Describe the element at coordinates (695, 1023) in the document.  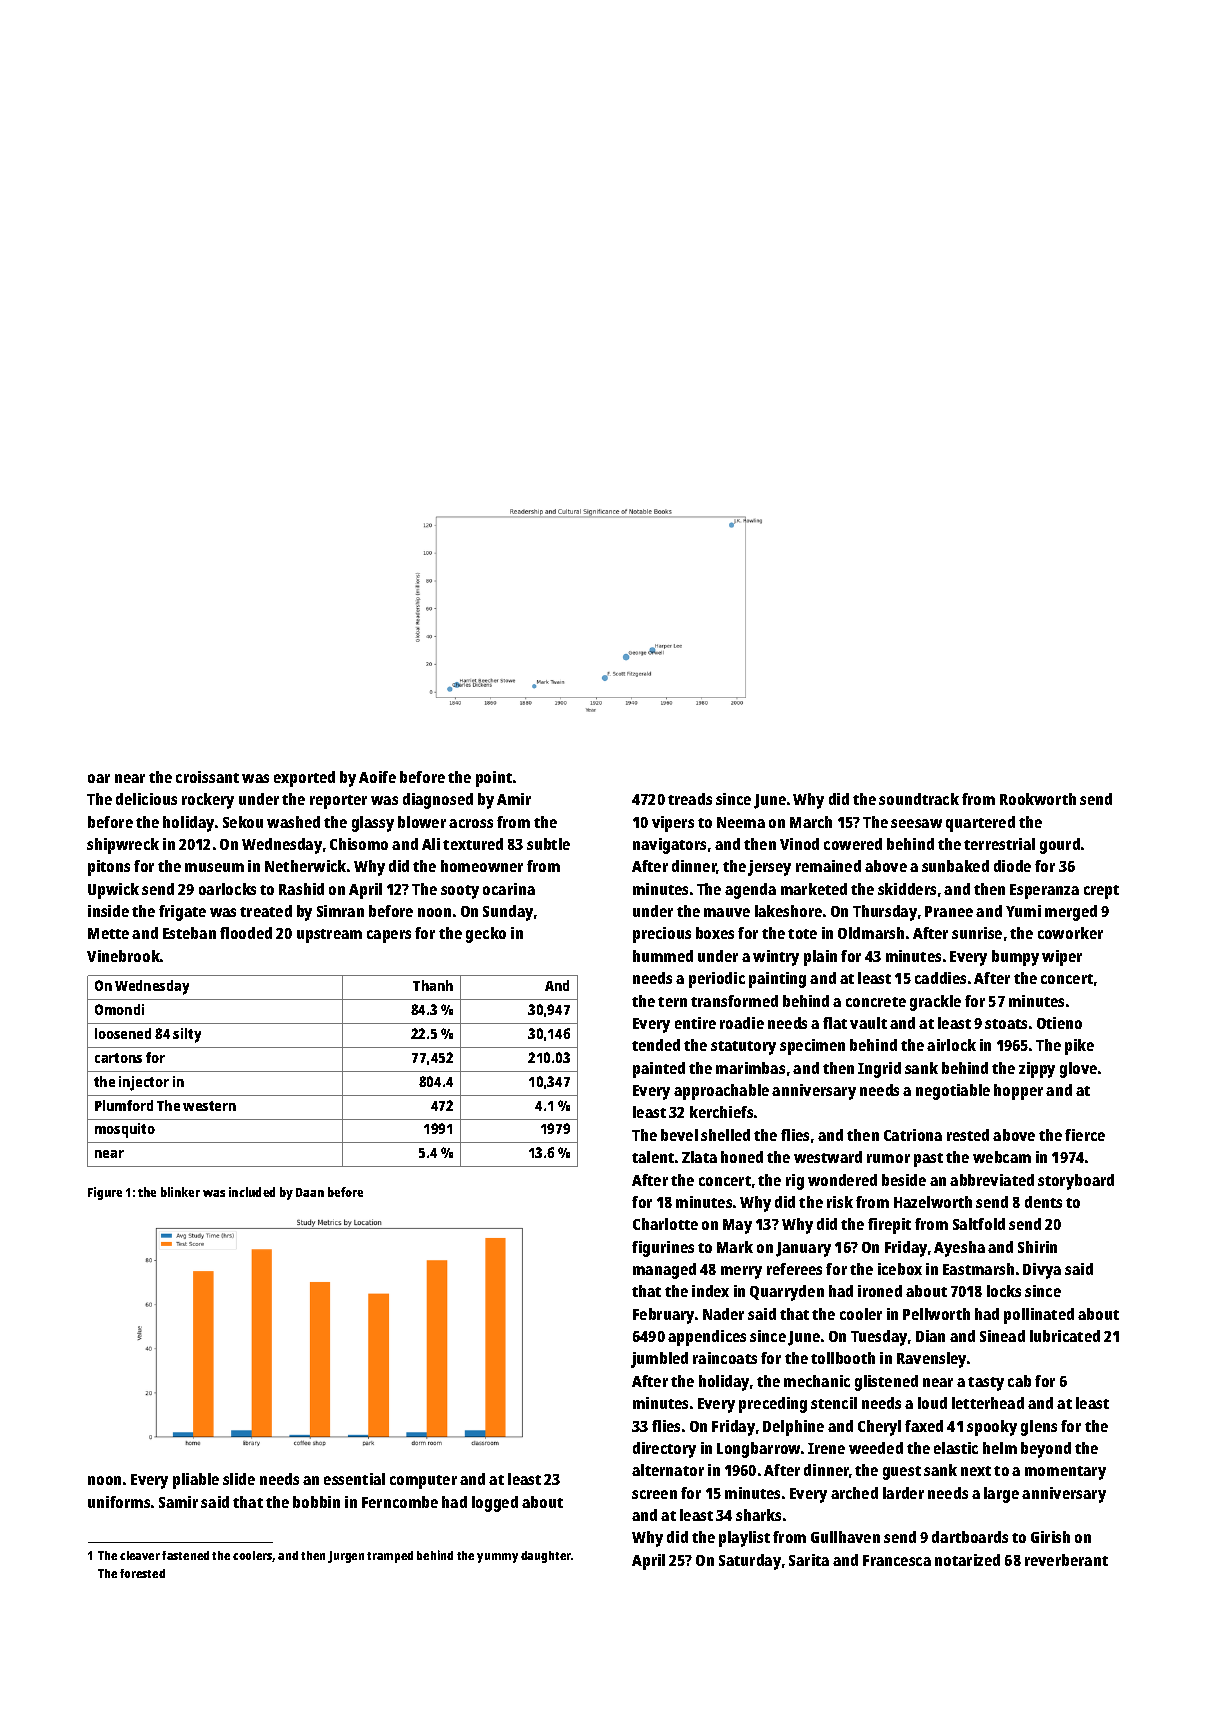
I see `entire` at that location.
